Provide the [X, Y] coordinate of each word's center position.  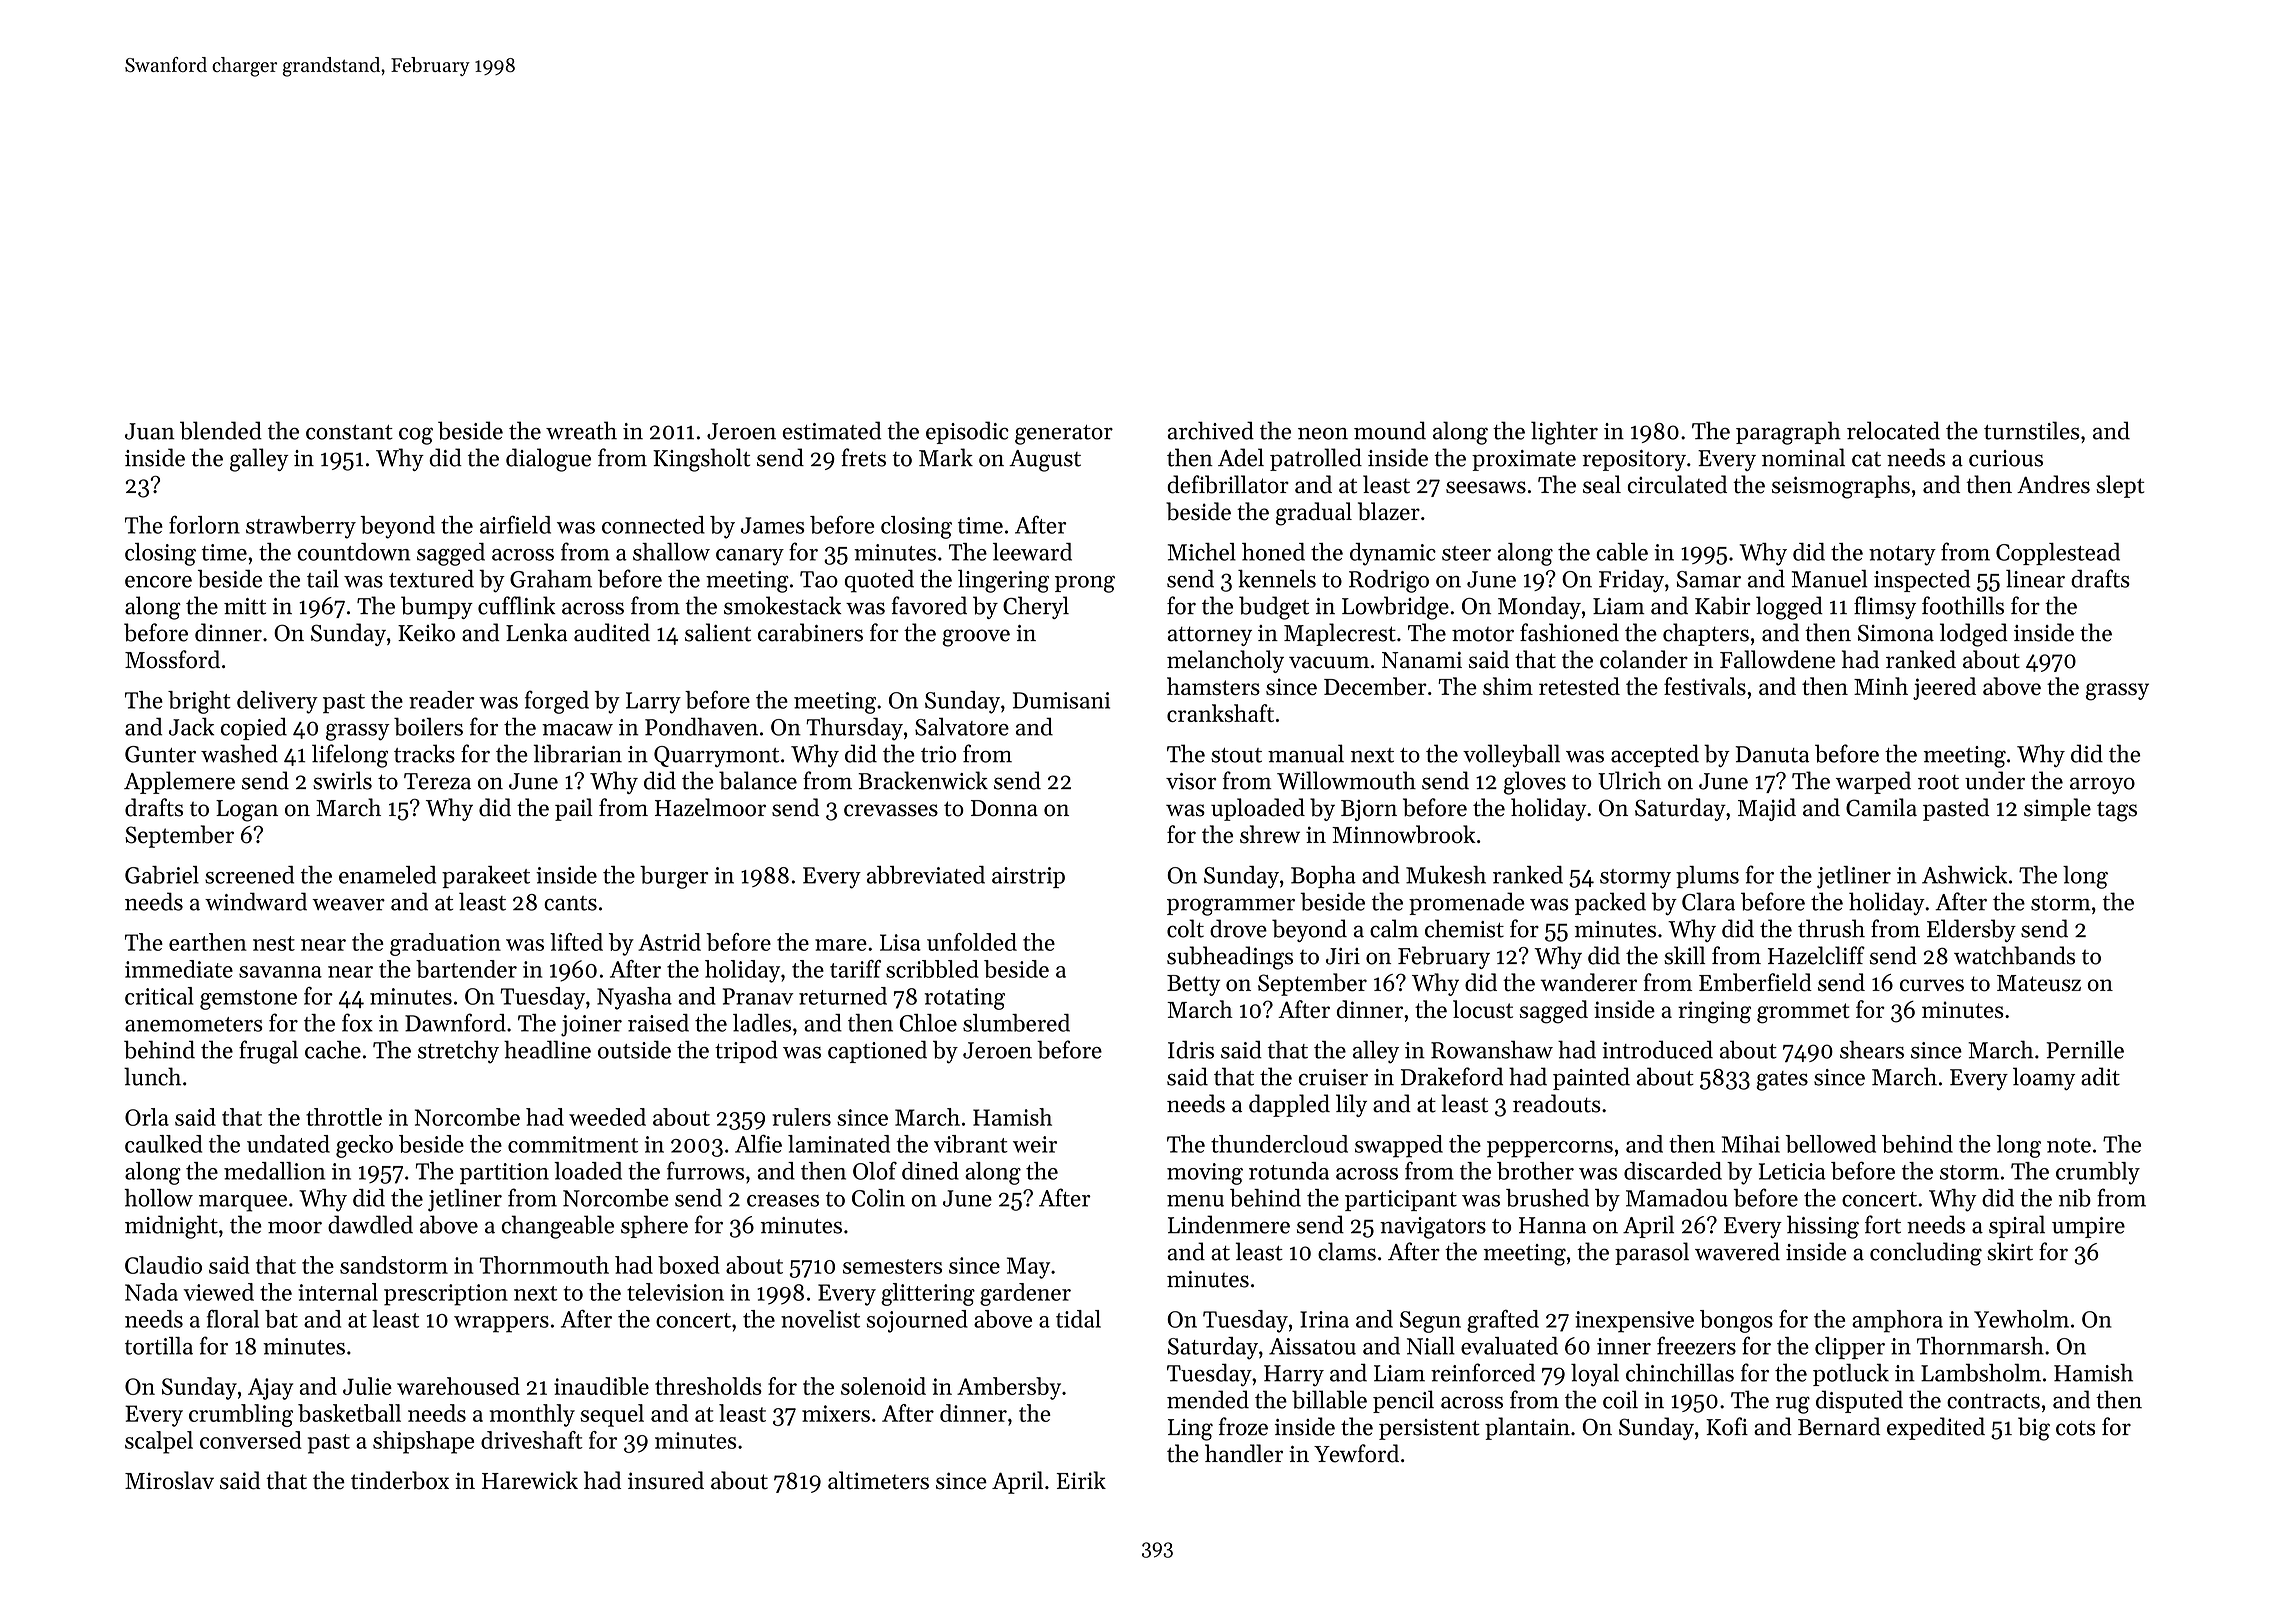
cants [570, 903]
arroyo [2102, 785]
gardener [1025, 1294]
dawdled [370, 1224]
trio [938, 754]
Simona [1896, 633]
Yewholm [2021, 1319]
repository [1634, 460]
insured [666, 1480]
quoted [879, 581]
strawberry [301, 527]
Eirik [1081, 1480]
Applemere [179, 782]
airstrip [1028, 877]
